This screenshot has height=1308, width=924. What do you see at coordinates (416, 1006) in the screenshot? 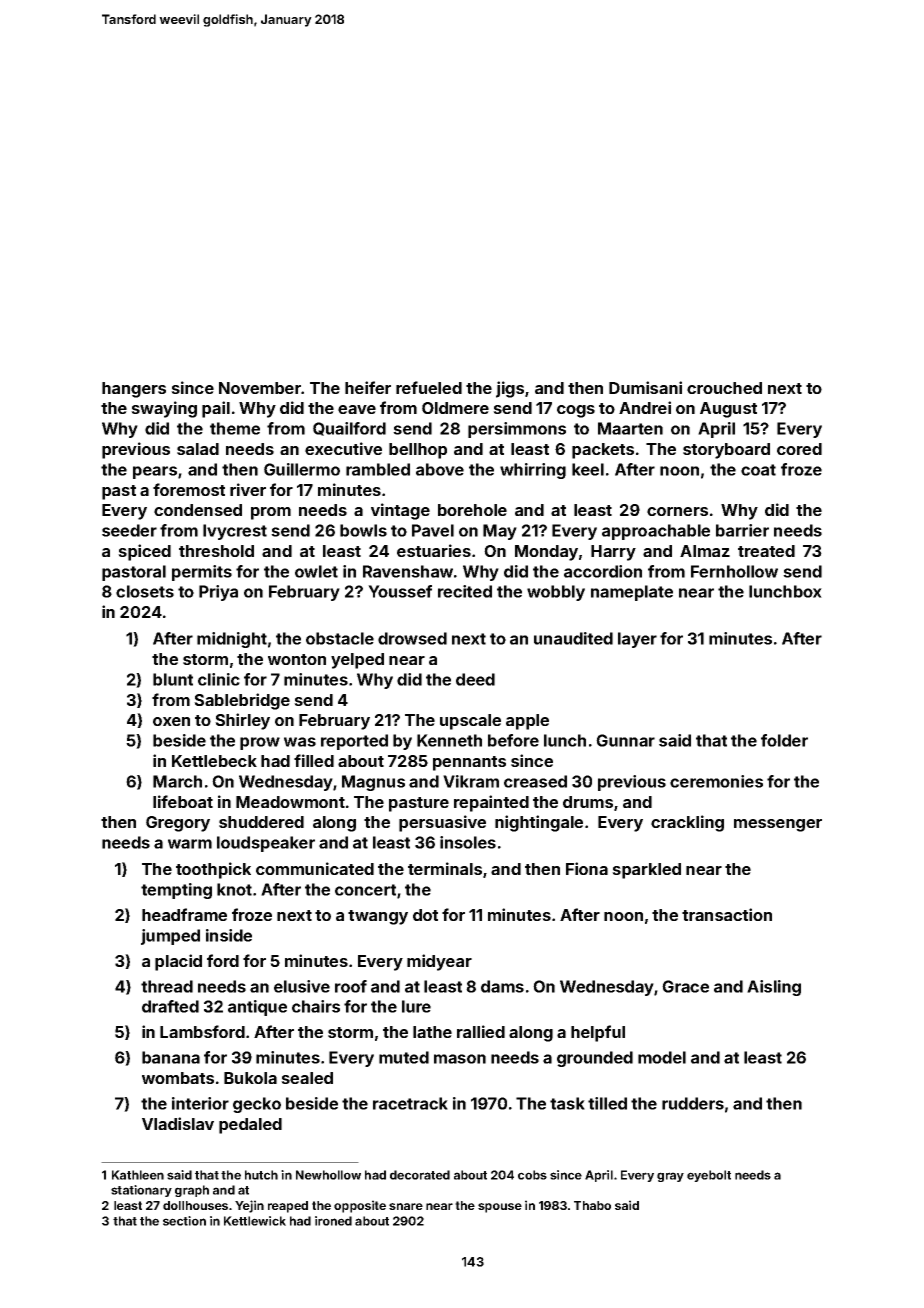
I see `lure` at bounding box center [416, 1006].
